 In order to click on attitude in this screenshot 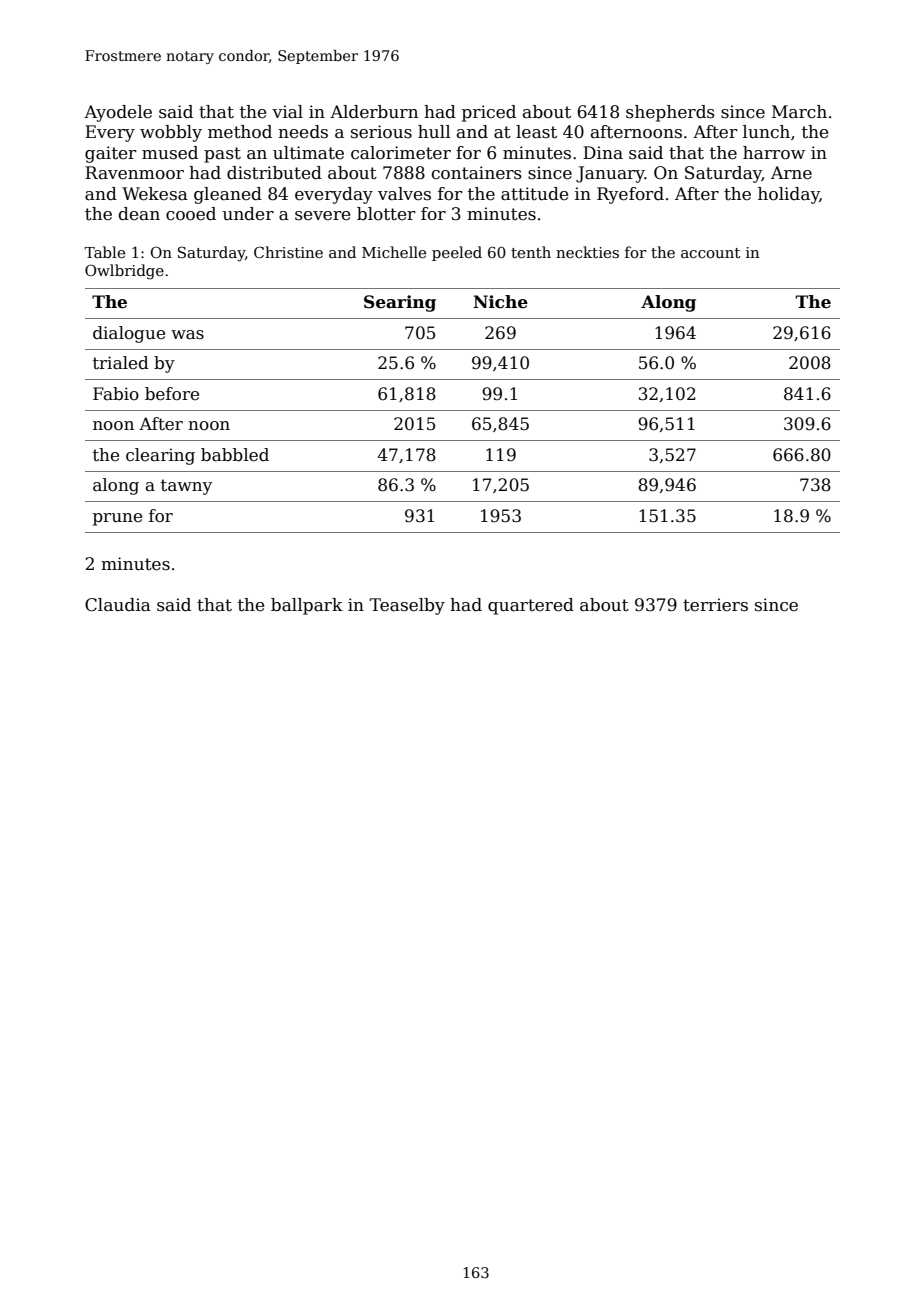, I will do `click(534, 194)`.
